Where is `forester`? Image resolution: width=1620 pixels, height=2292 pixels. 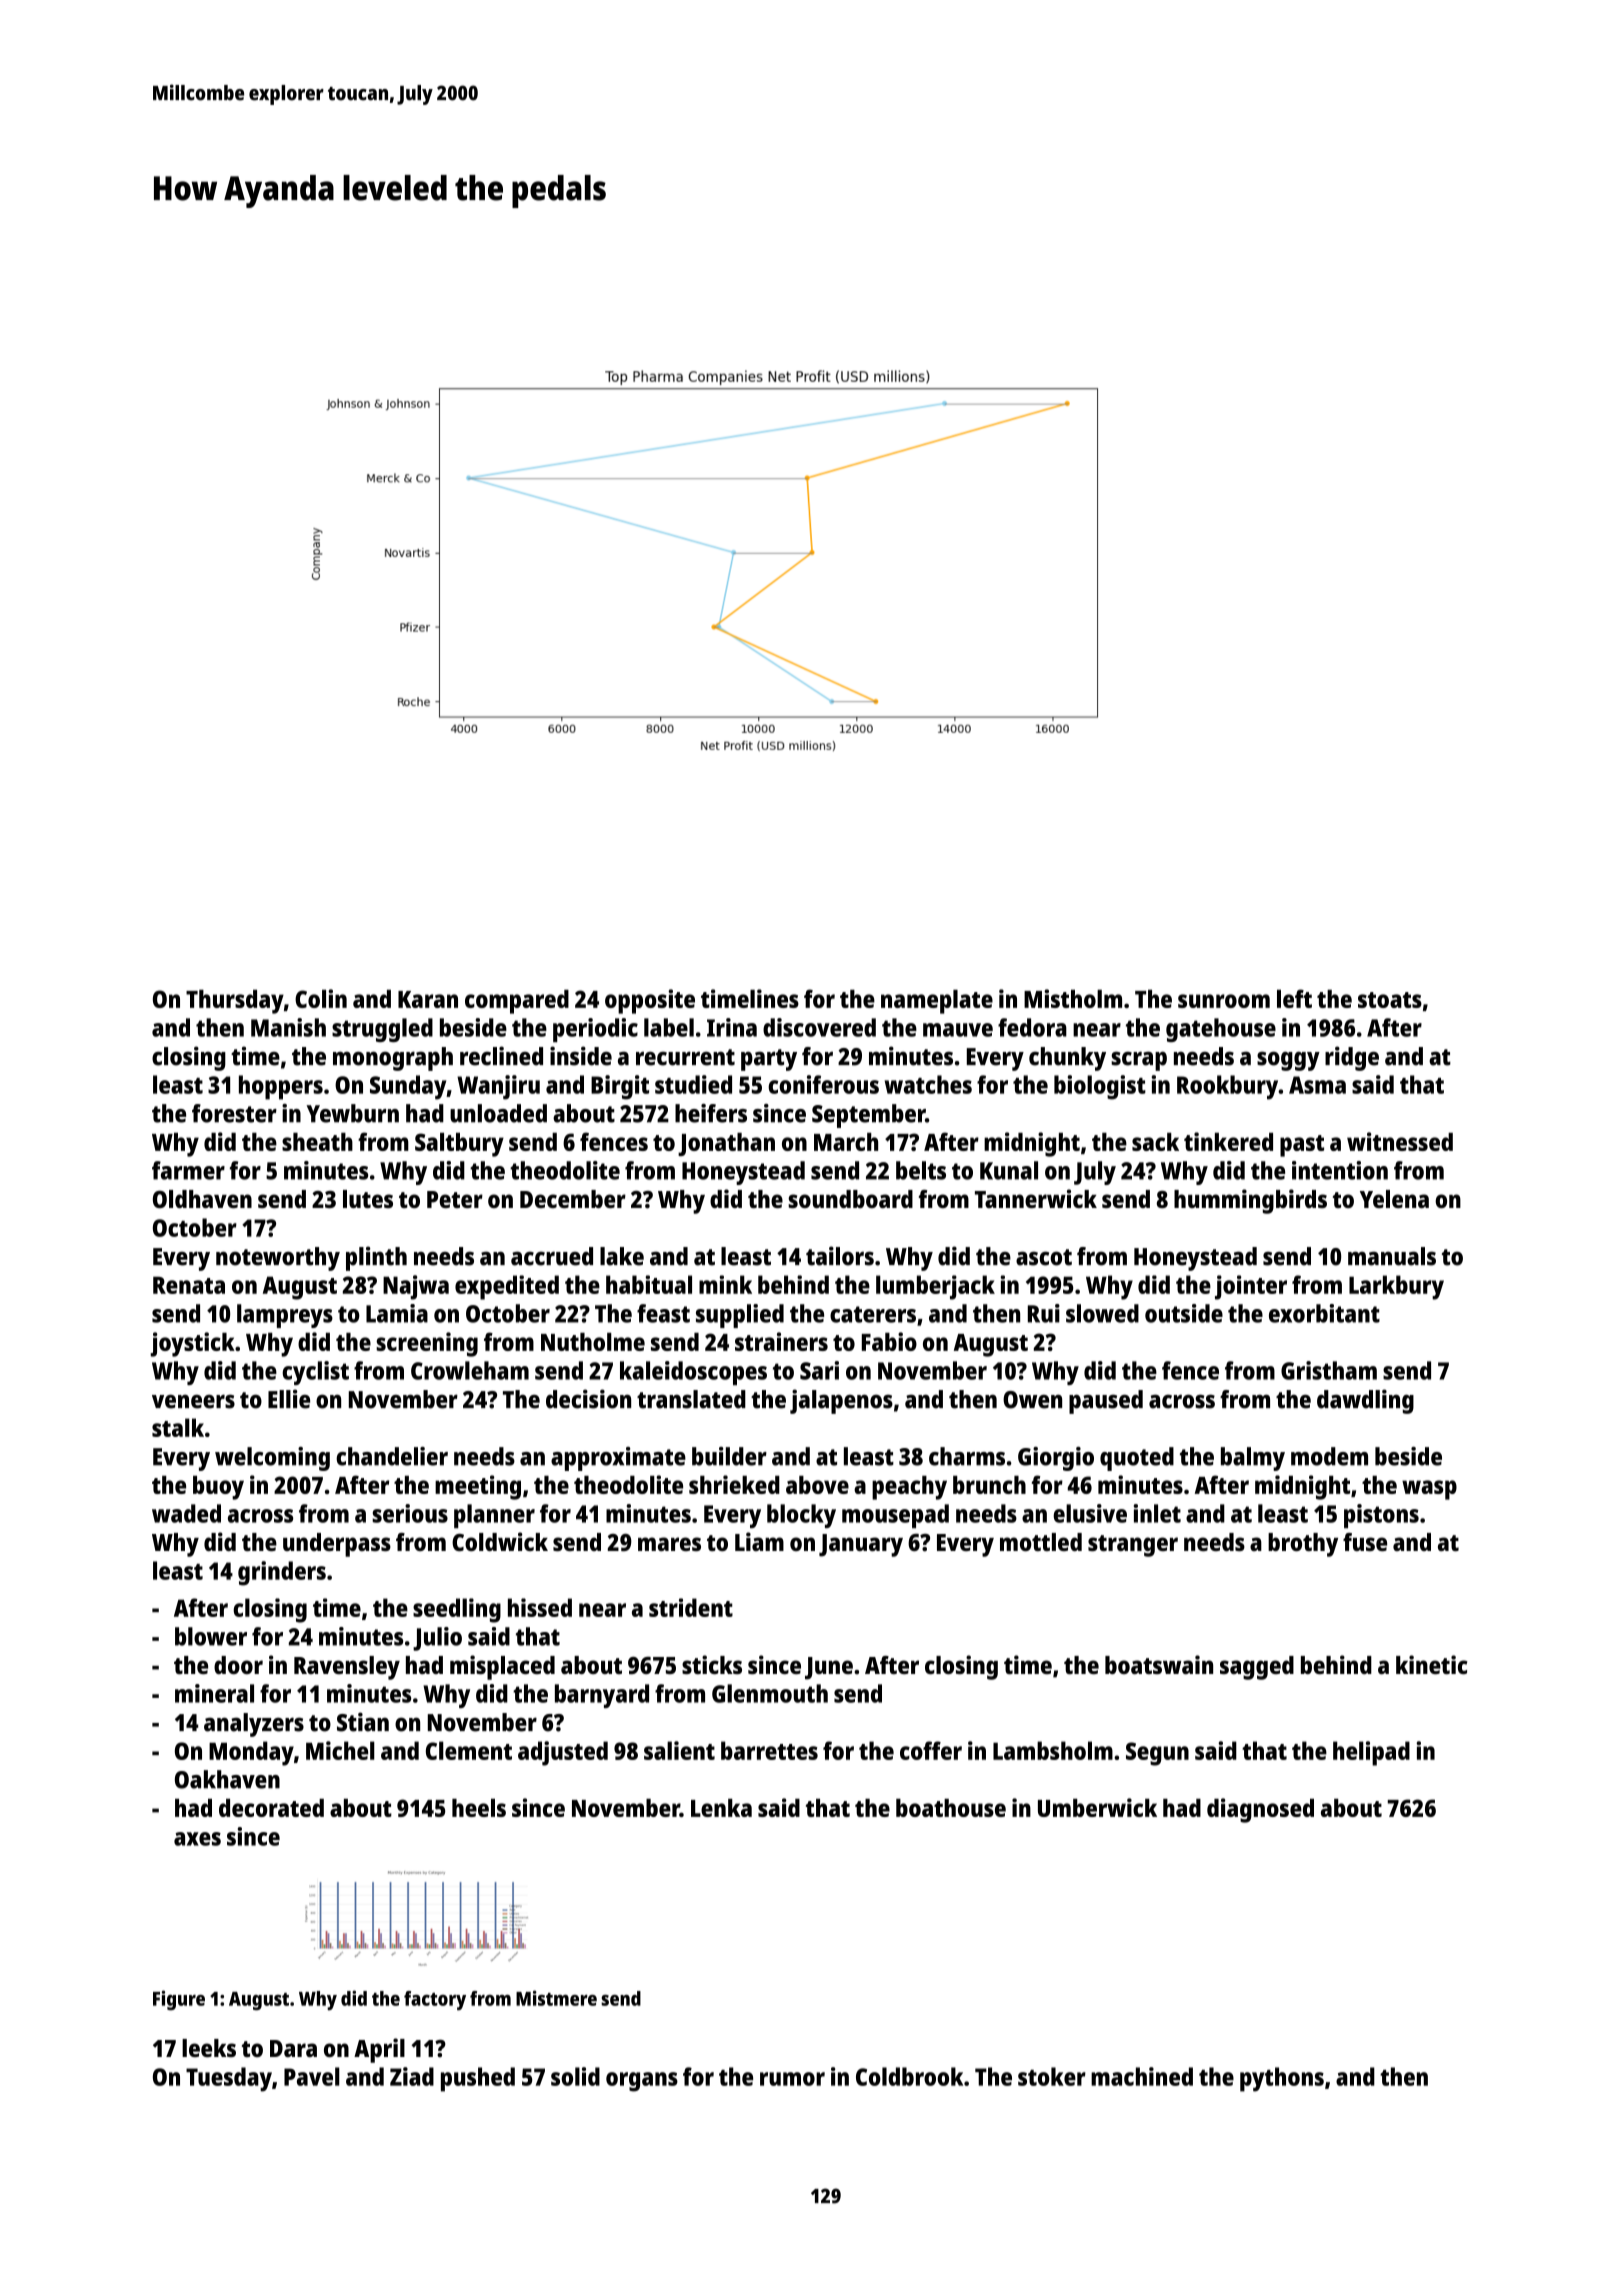 forester is located at coordinates (234, 1113).
